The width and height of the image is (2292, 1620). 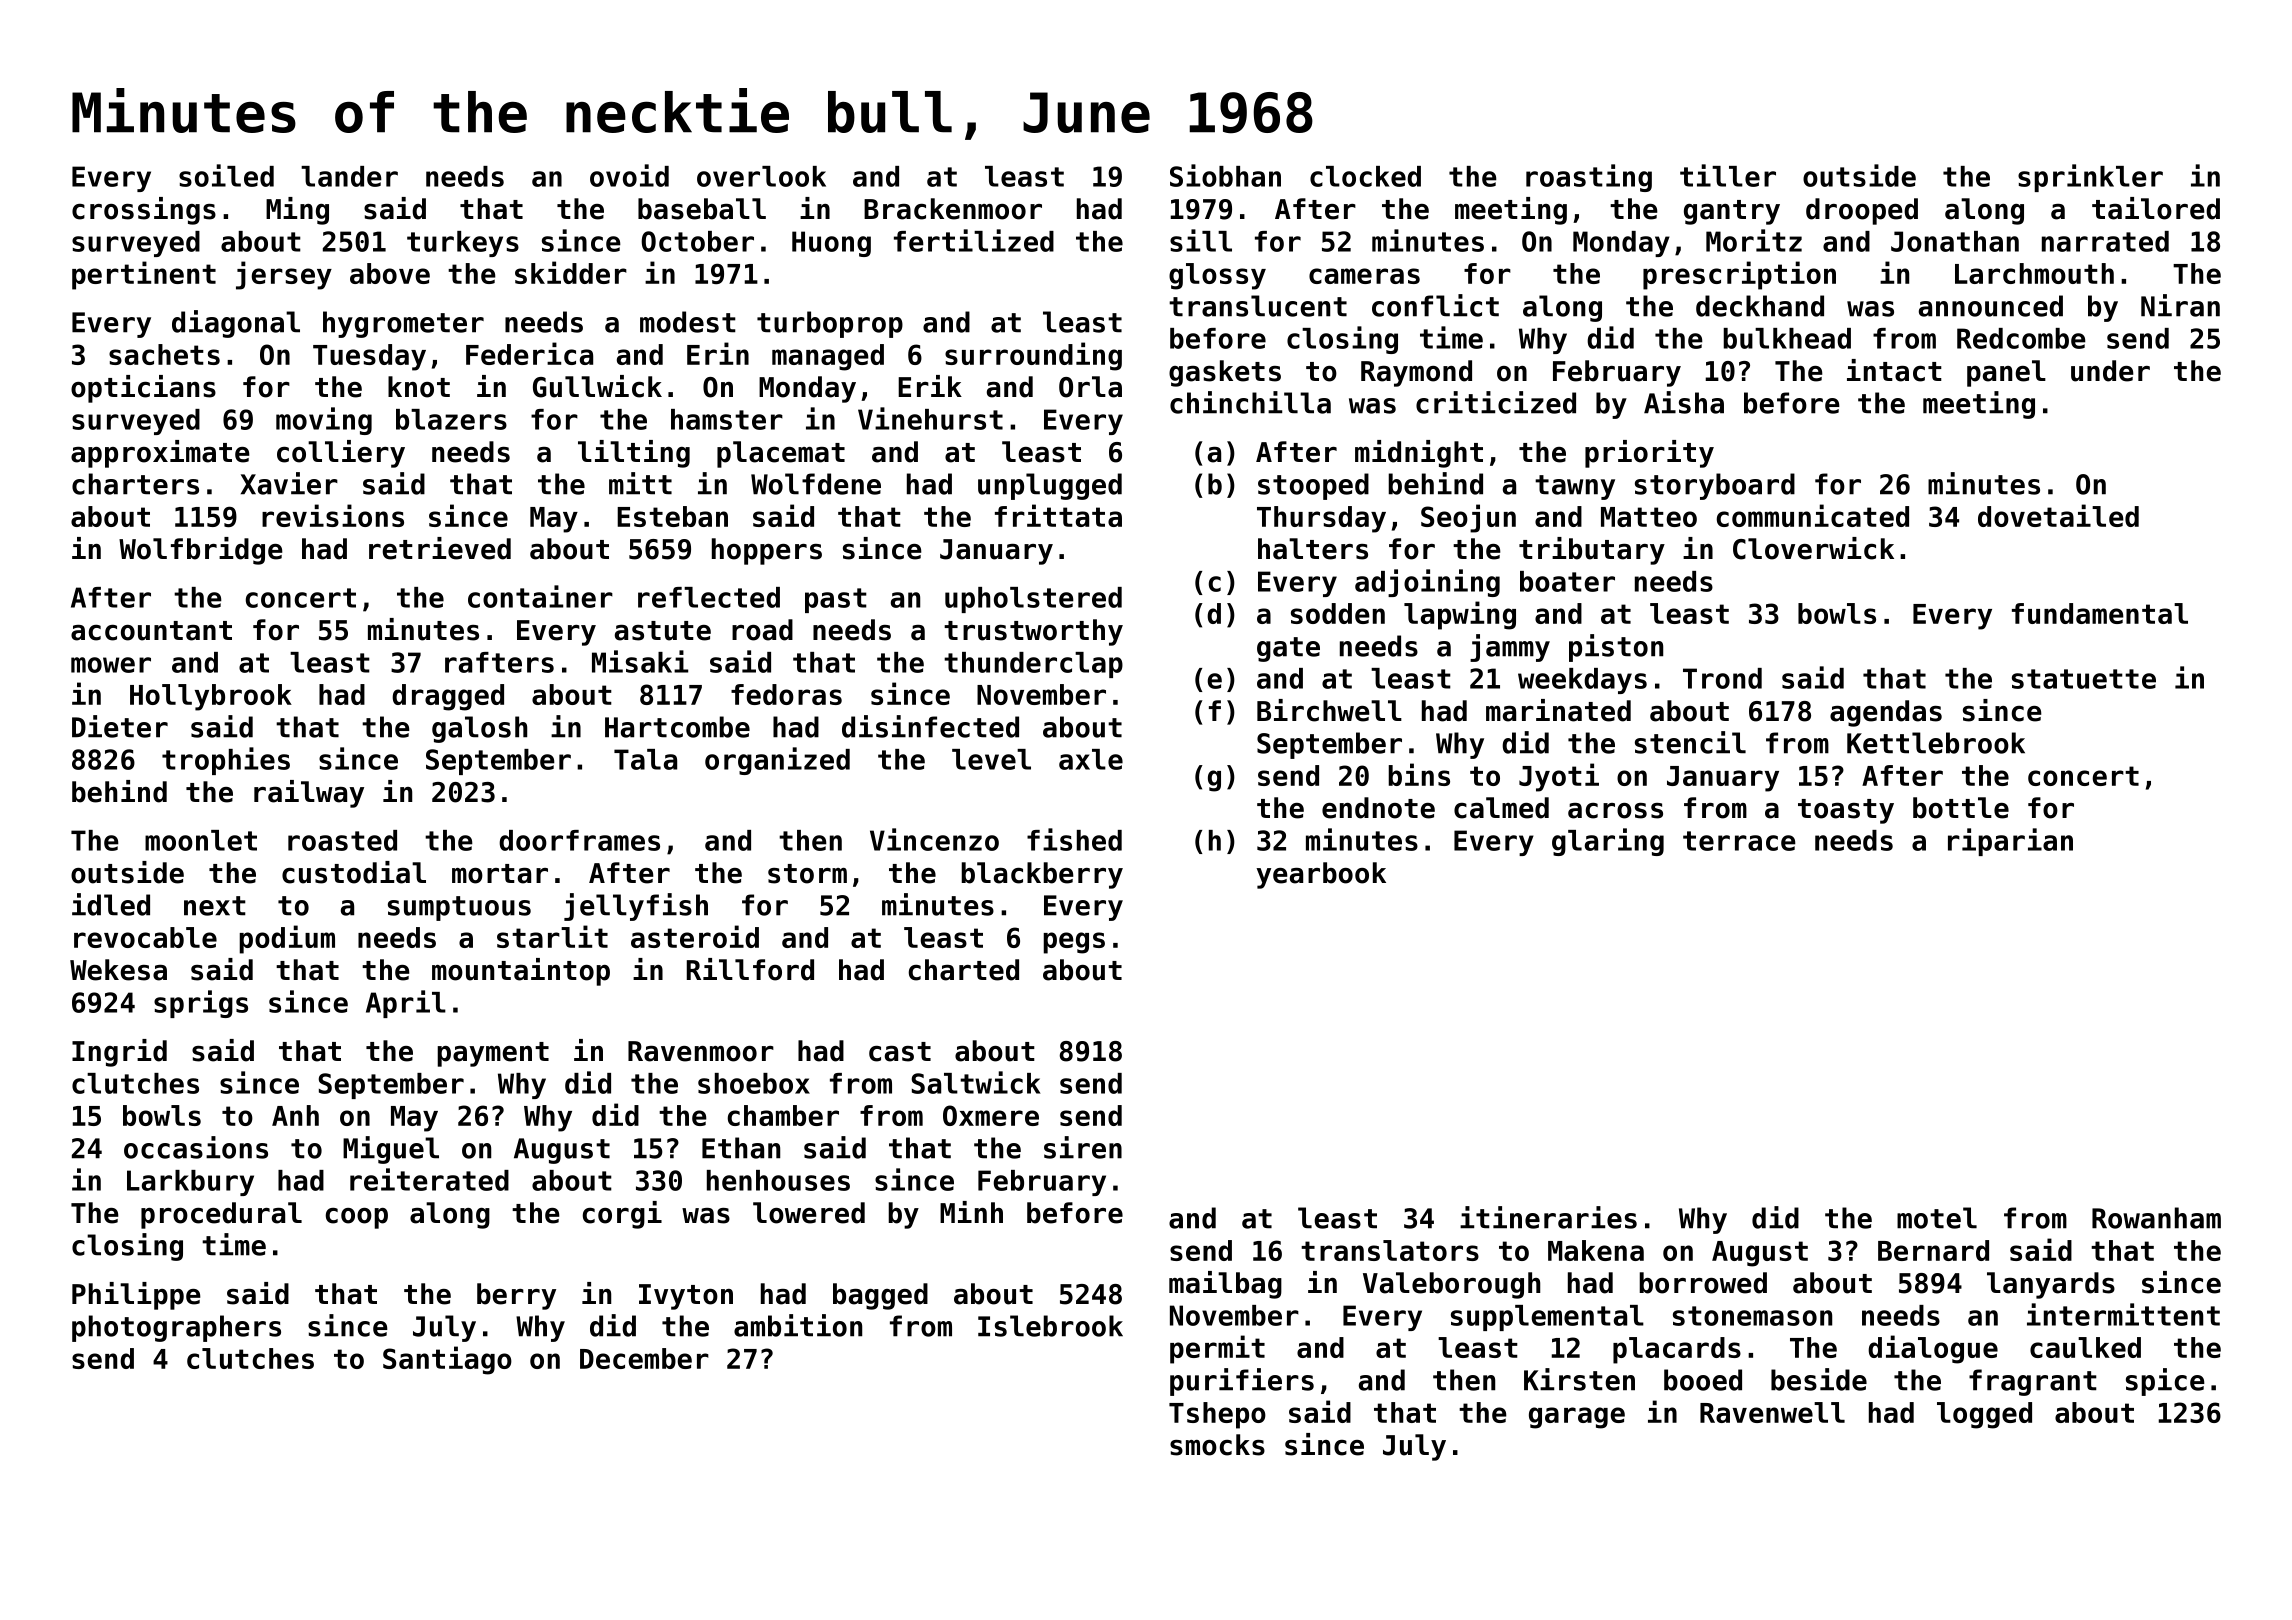 I want to click on December, so click(x=644, y=1358).
